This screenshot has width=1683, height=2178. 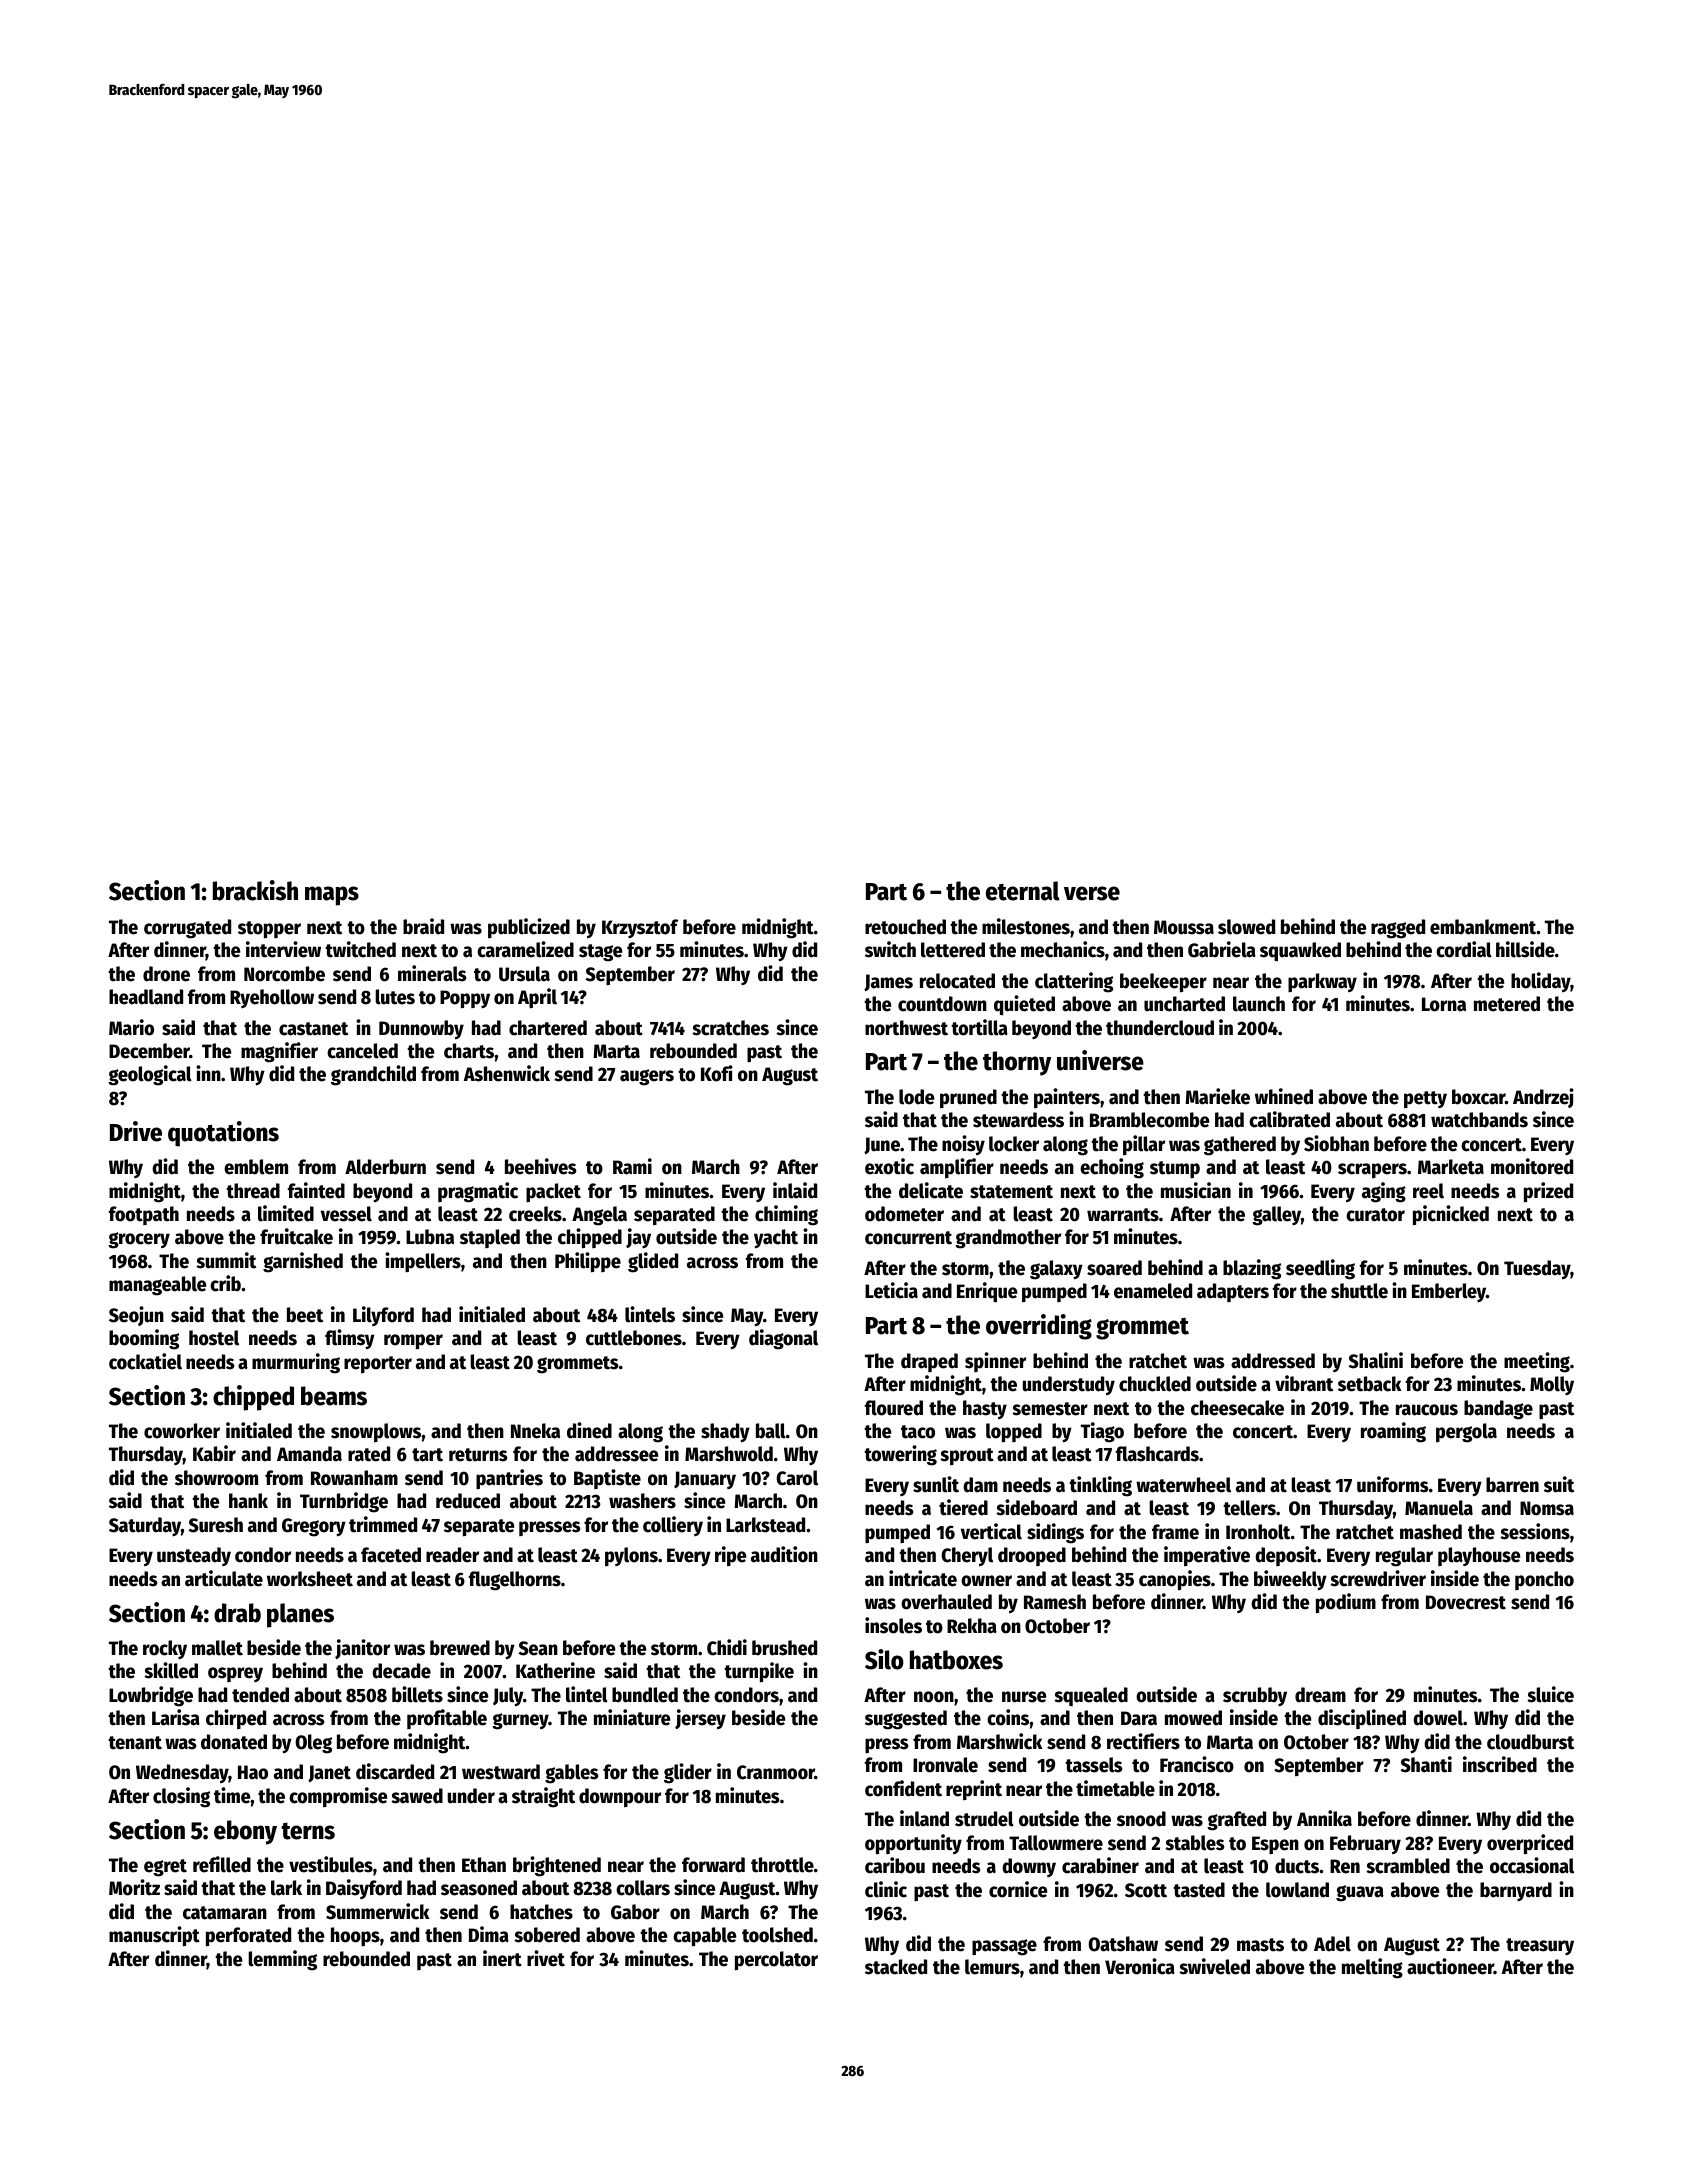 What do you see at coordinates (1259, 1004) in the screenshot?
I see `launch` at bounding box center [1259, 1004].
